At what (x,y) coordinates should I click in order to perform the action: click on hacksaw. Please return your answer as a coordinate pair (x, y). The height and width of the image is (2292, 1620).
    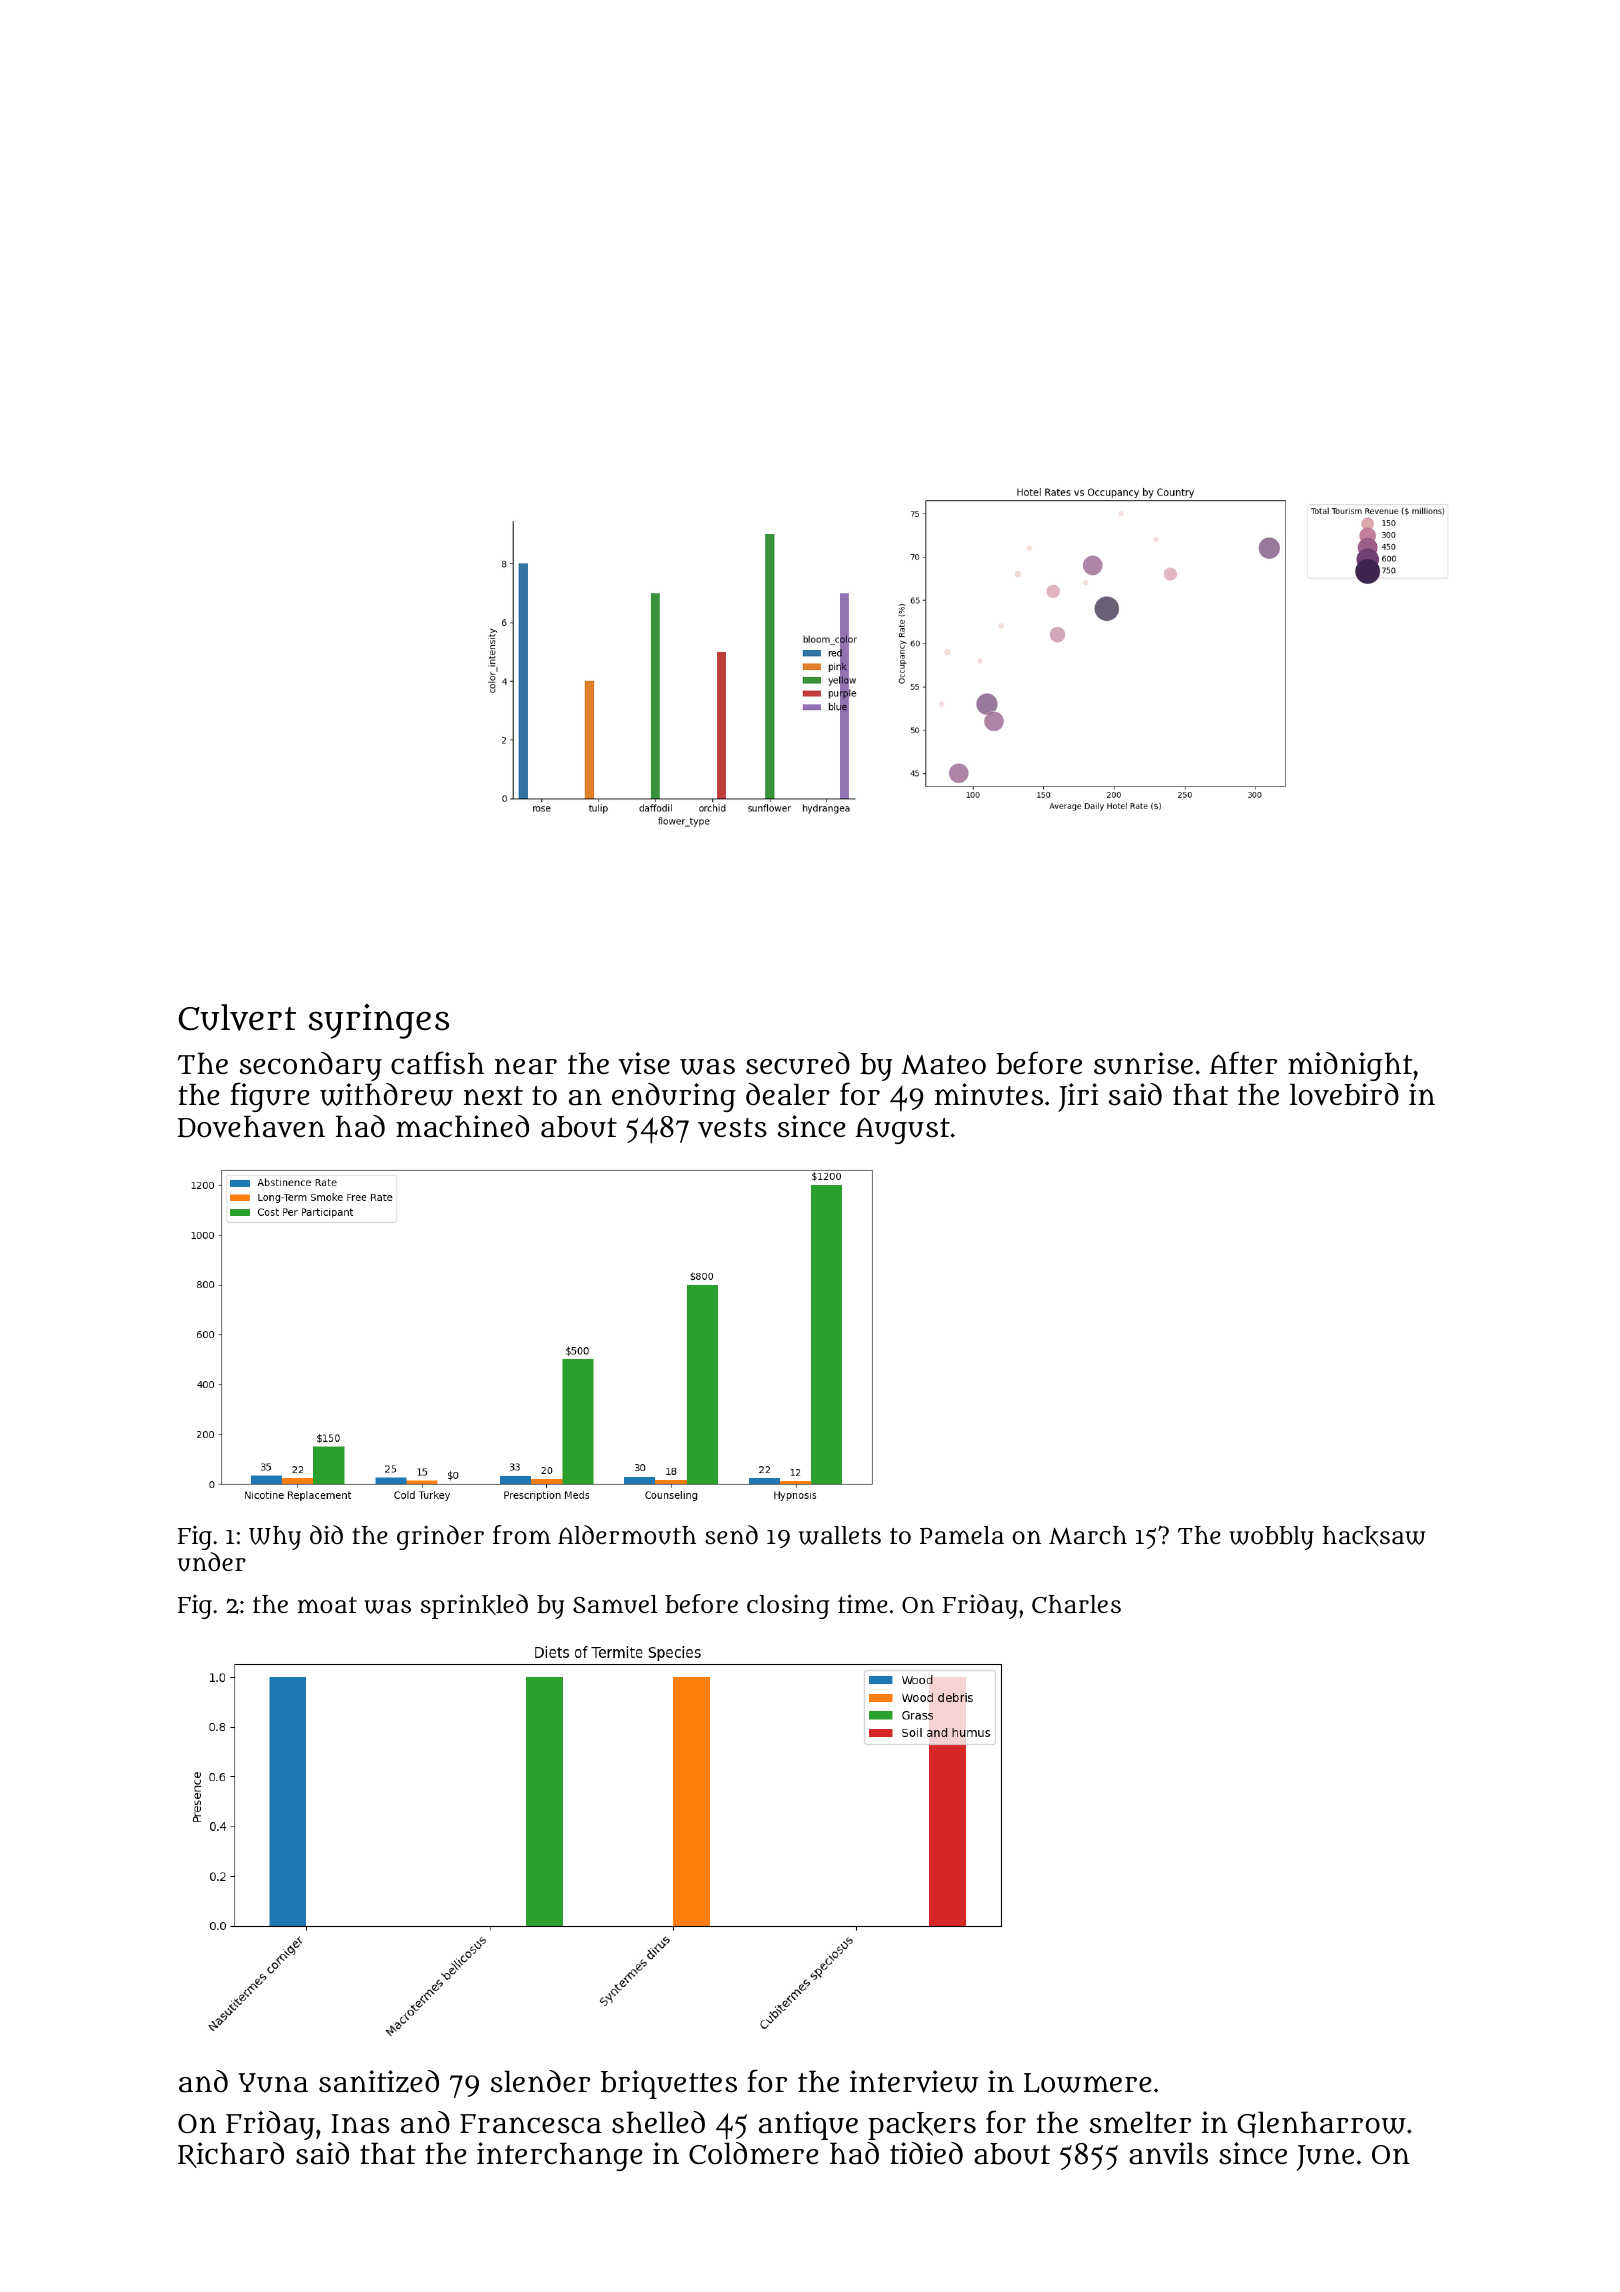
    Looking at the image, I should click on (1374, 1536).
